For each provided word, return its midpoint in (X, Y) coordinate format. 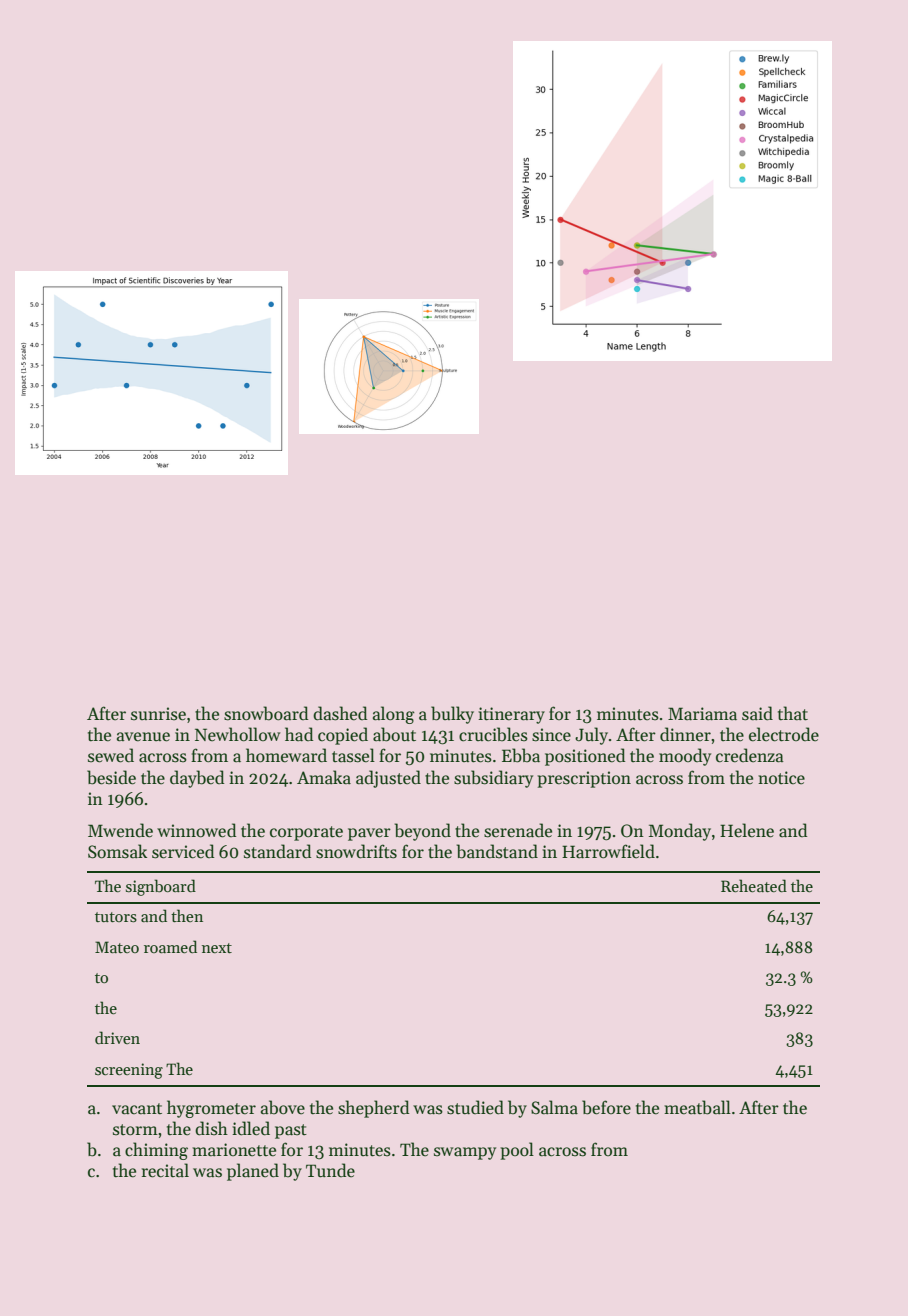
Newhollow (237, 734)
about (394, 734)
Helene (747, 830)
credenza (750, 755)
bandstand (497, 851)
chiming (156, 1151)
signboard (161, 887)
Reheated (754, 885)
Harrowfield (608, 851)
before (606, 1107)
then (187, 915)
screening (129, 1071)
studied (475, 1107)
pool (517, 1151)
